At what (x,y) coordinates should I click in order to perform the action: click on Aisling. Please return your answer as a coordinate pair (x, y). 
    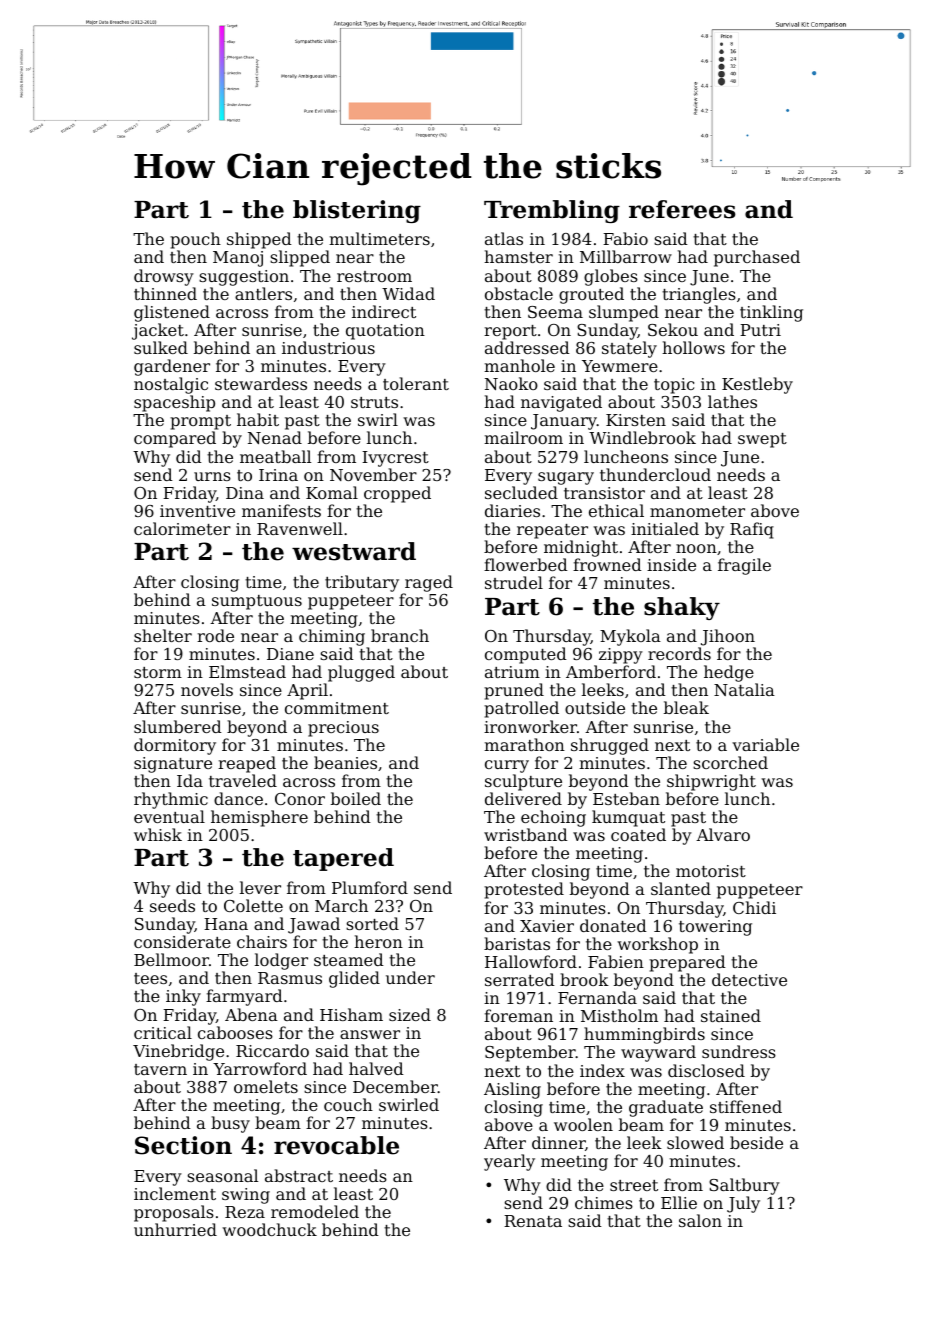
    Looking at the image, I should click on (512, 1090).
